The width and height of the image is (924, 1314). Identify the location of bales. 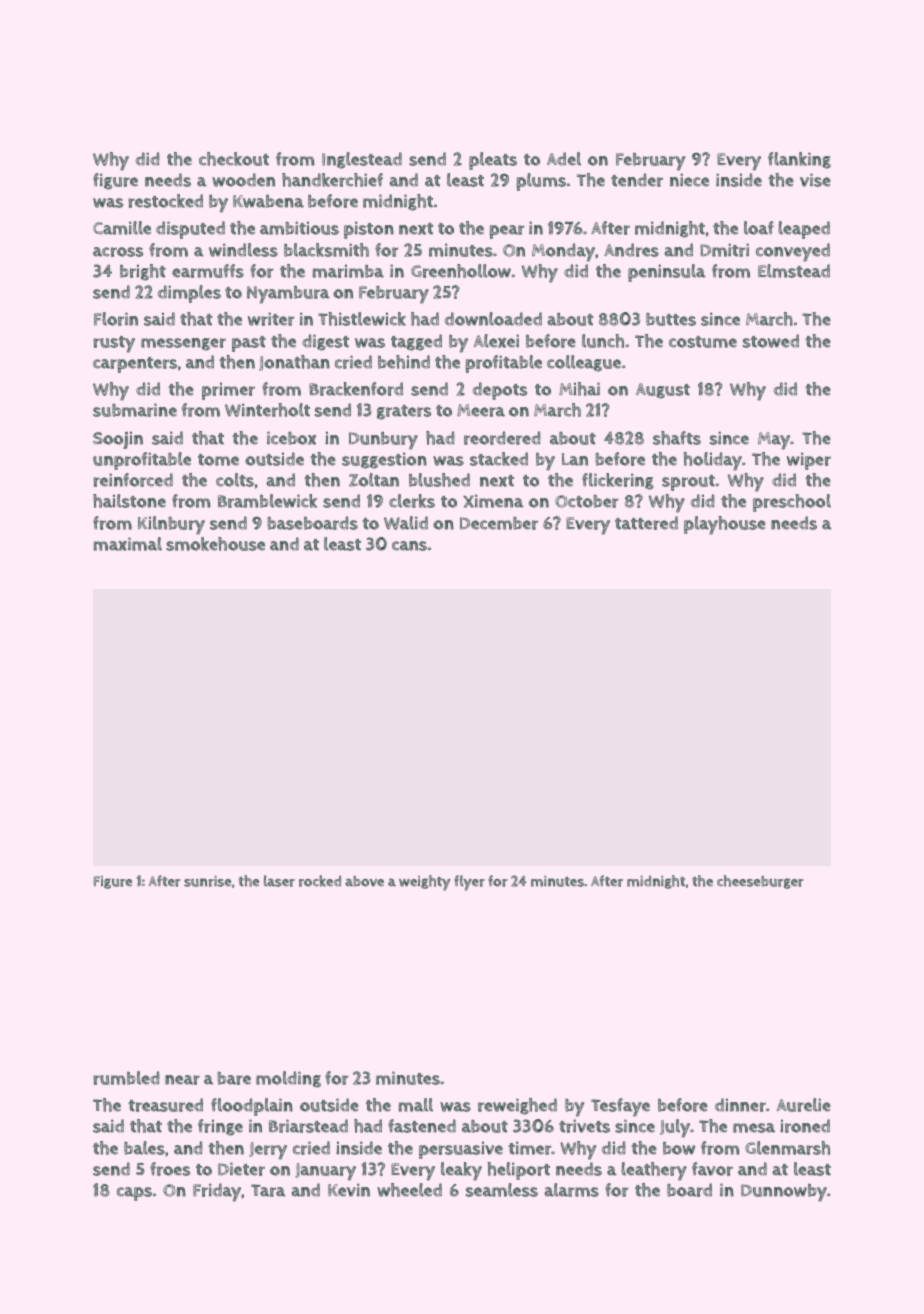
(144, 1148).
